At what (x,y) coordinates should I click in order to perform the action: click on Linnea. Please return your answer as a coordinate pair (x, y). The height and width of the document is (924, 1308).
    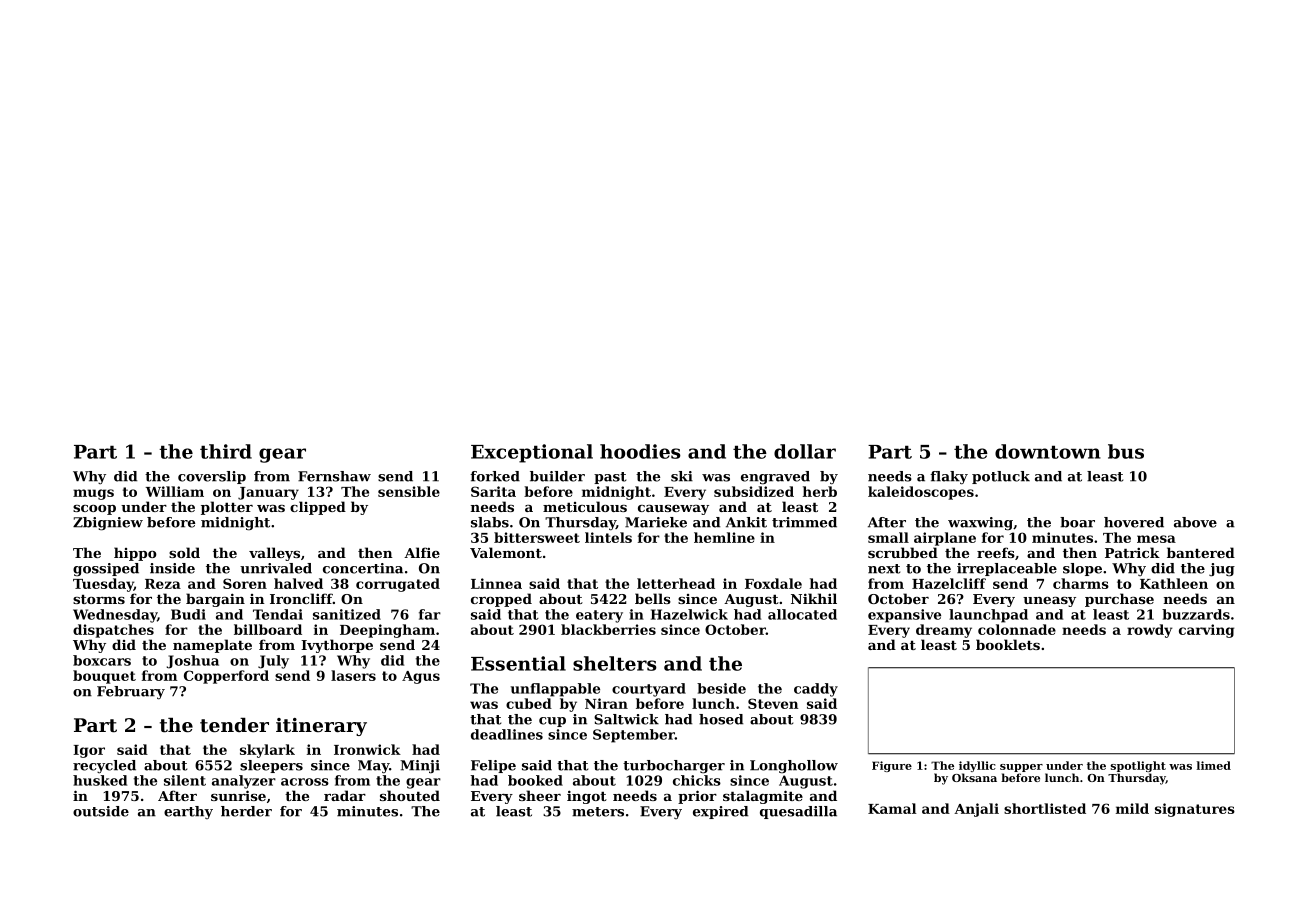
    Looking at the image, I should click on (496, 583).
